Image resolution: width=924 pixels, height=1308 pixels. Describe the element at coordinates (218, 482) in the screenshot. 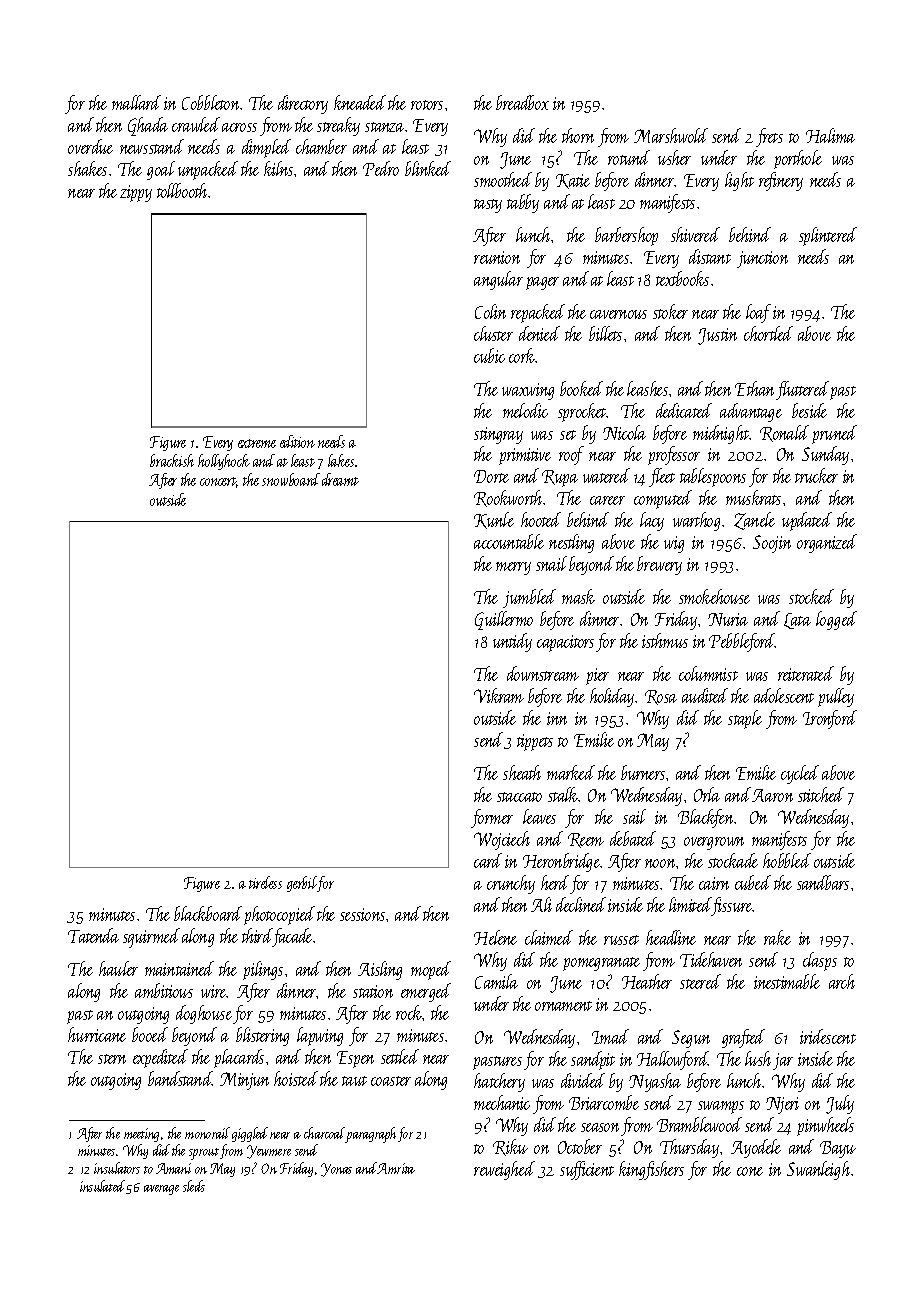

I see `concert` at that location.
